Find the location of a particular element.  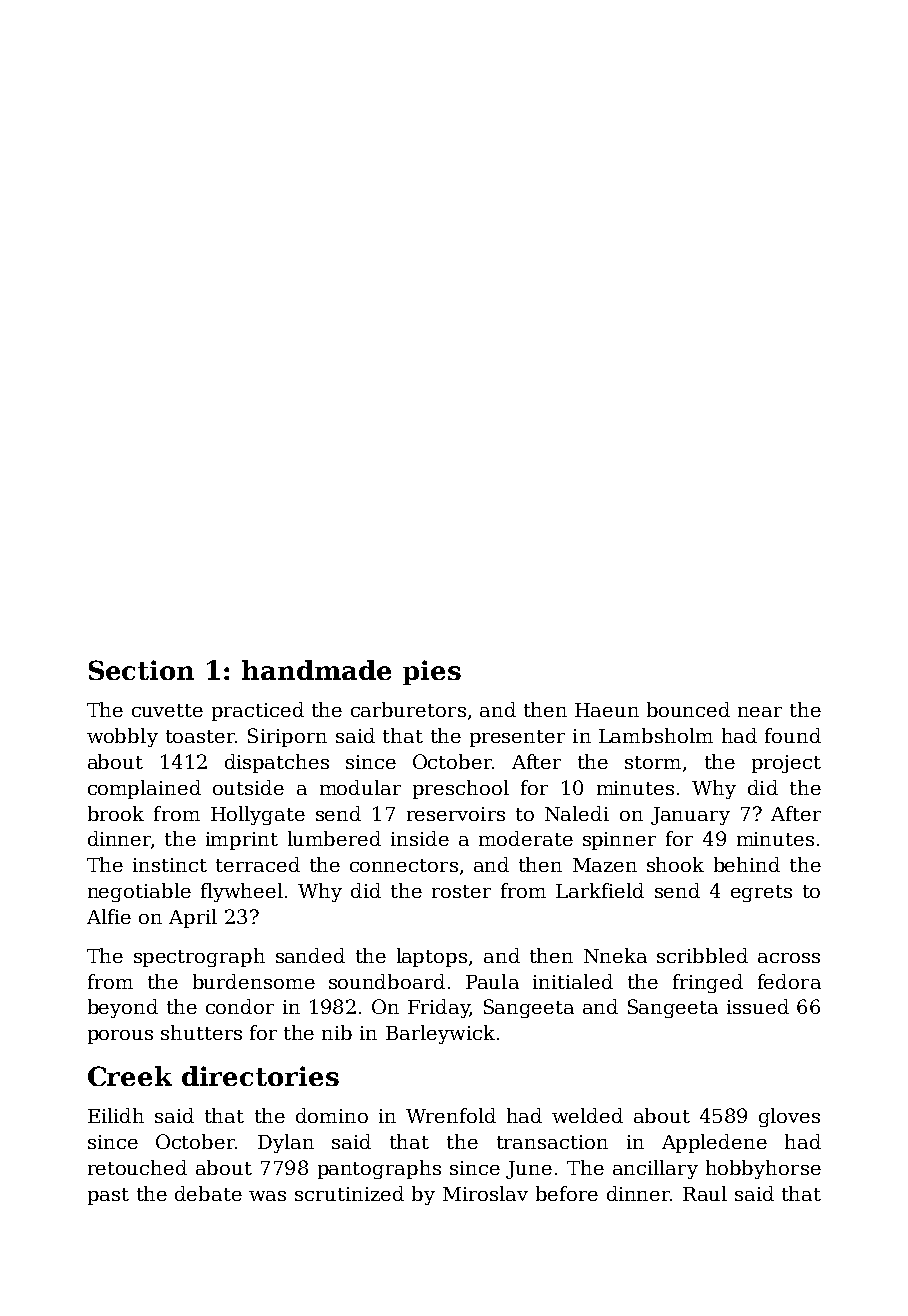

brook is located at coordinates (116, 813).
